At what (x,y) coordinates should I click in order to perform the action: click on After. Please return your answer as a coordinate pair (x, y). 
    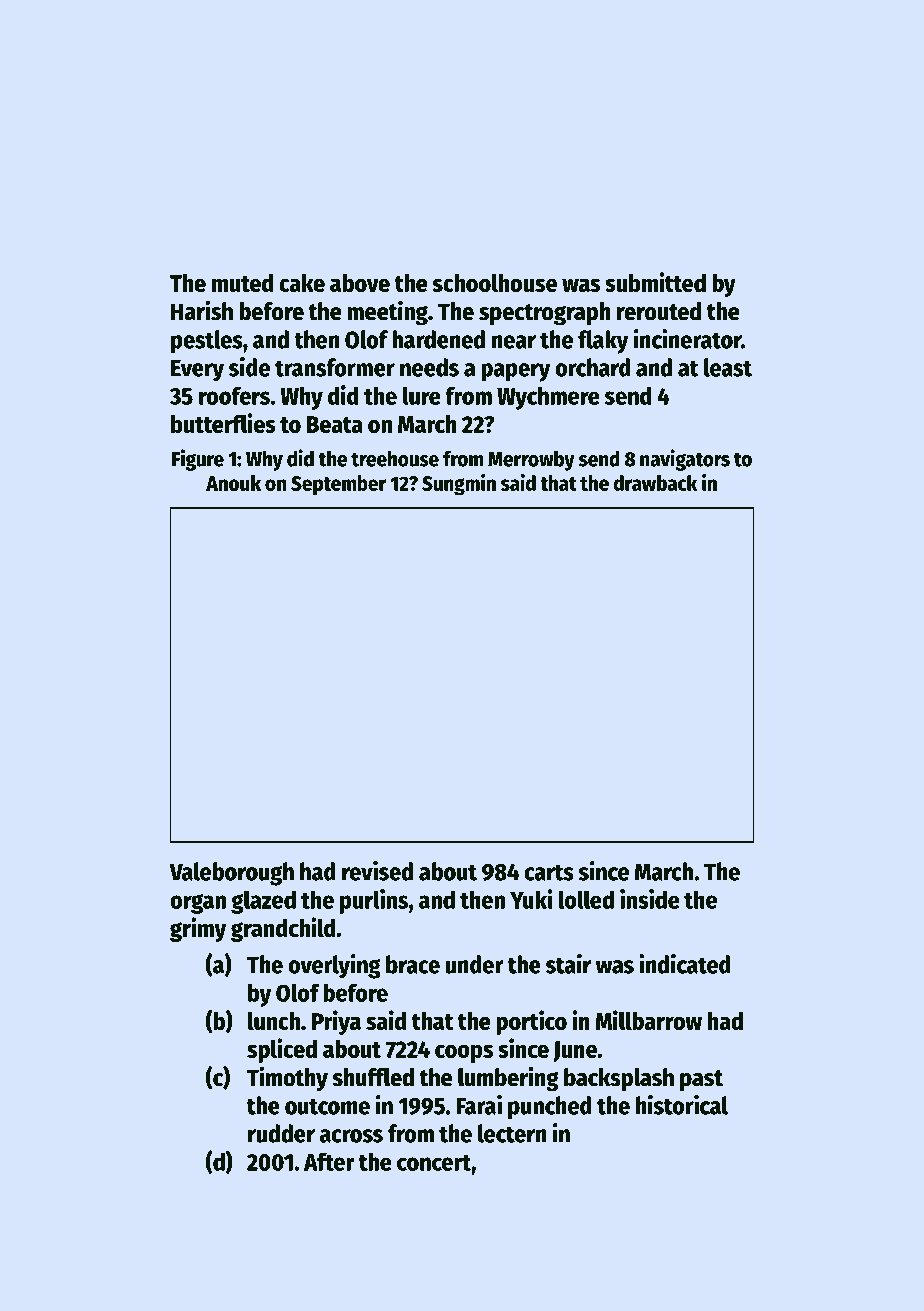
    Looking at the image, I should click on (329, 1161).
